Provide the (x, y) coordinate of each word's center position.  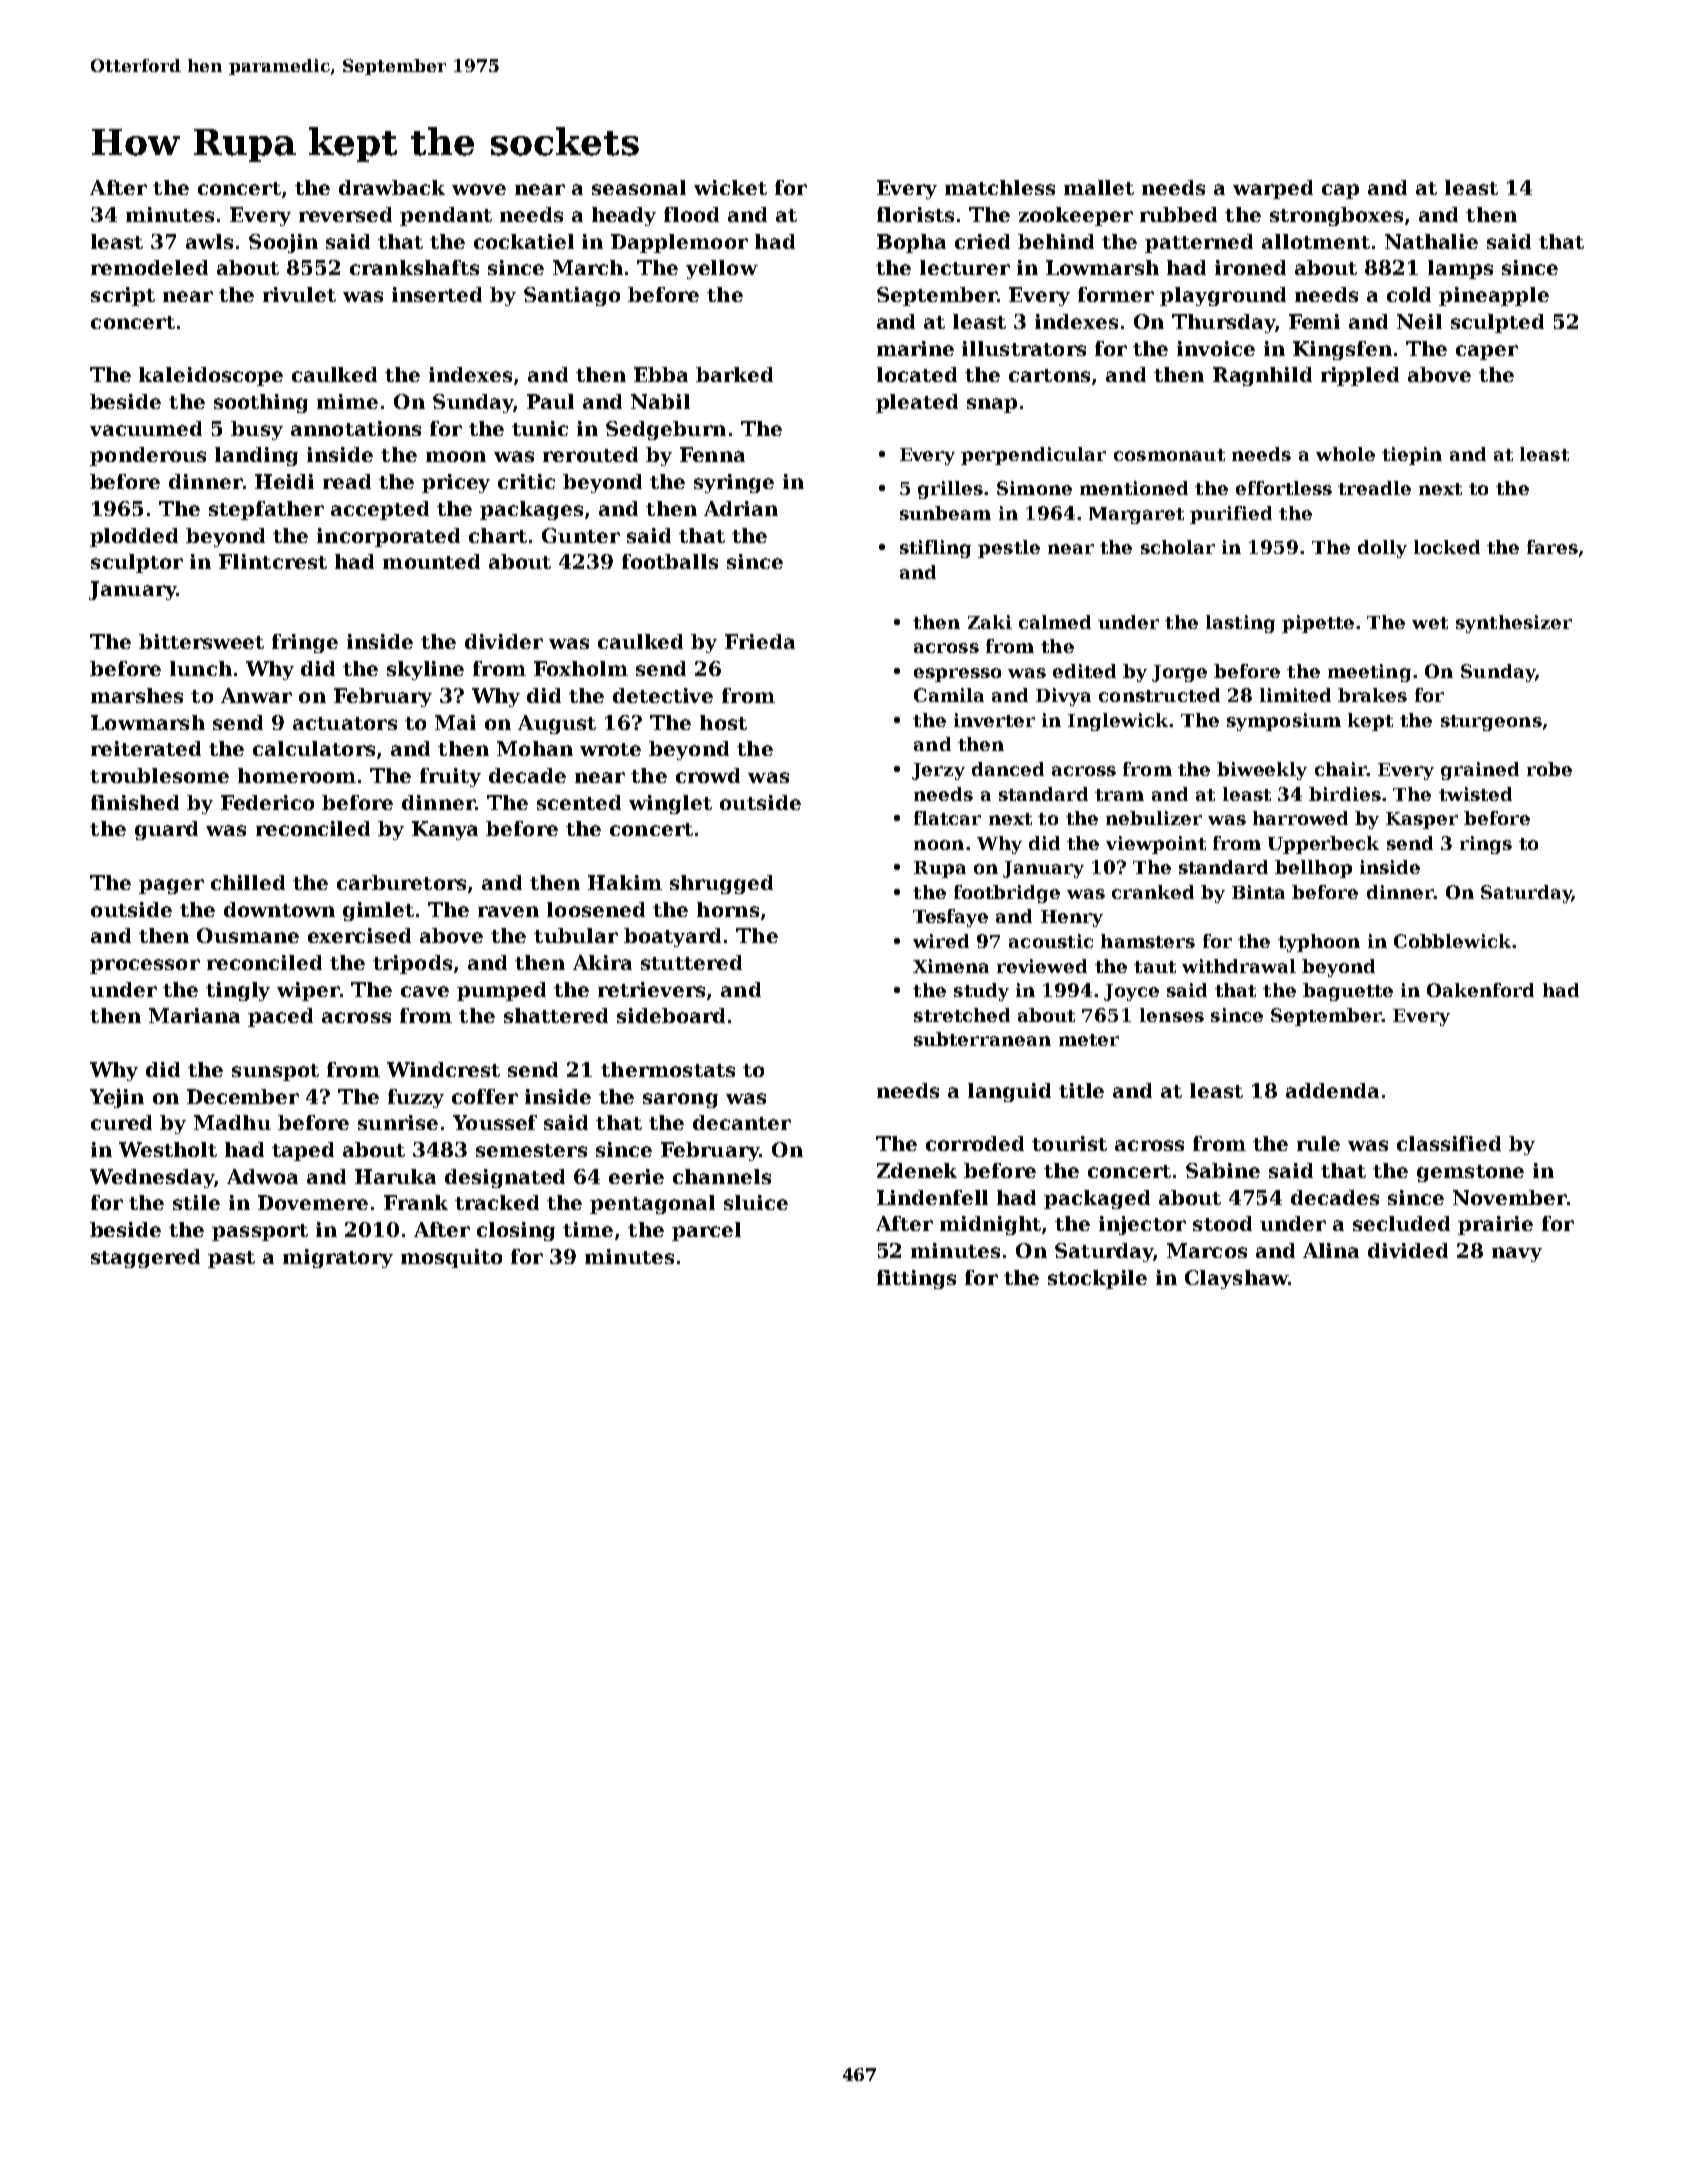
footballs (670, 561)
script (123, 296)
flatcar (947, 818)
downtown (279, 909)
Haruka (395, 1176)
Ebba (661, 374)
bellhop (1313, 869)
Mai (455, 722)
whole (1345, 454)
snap (992, 405)
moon (456, 456)
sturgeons (1491, 723)
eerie (636, 1176)
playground (1223, 296)
